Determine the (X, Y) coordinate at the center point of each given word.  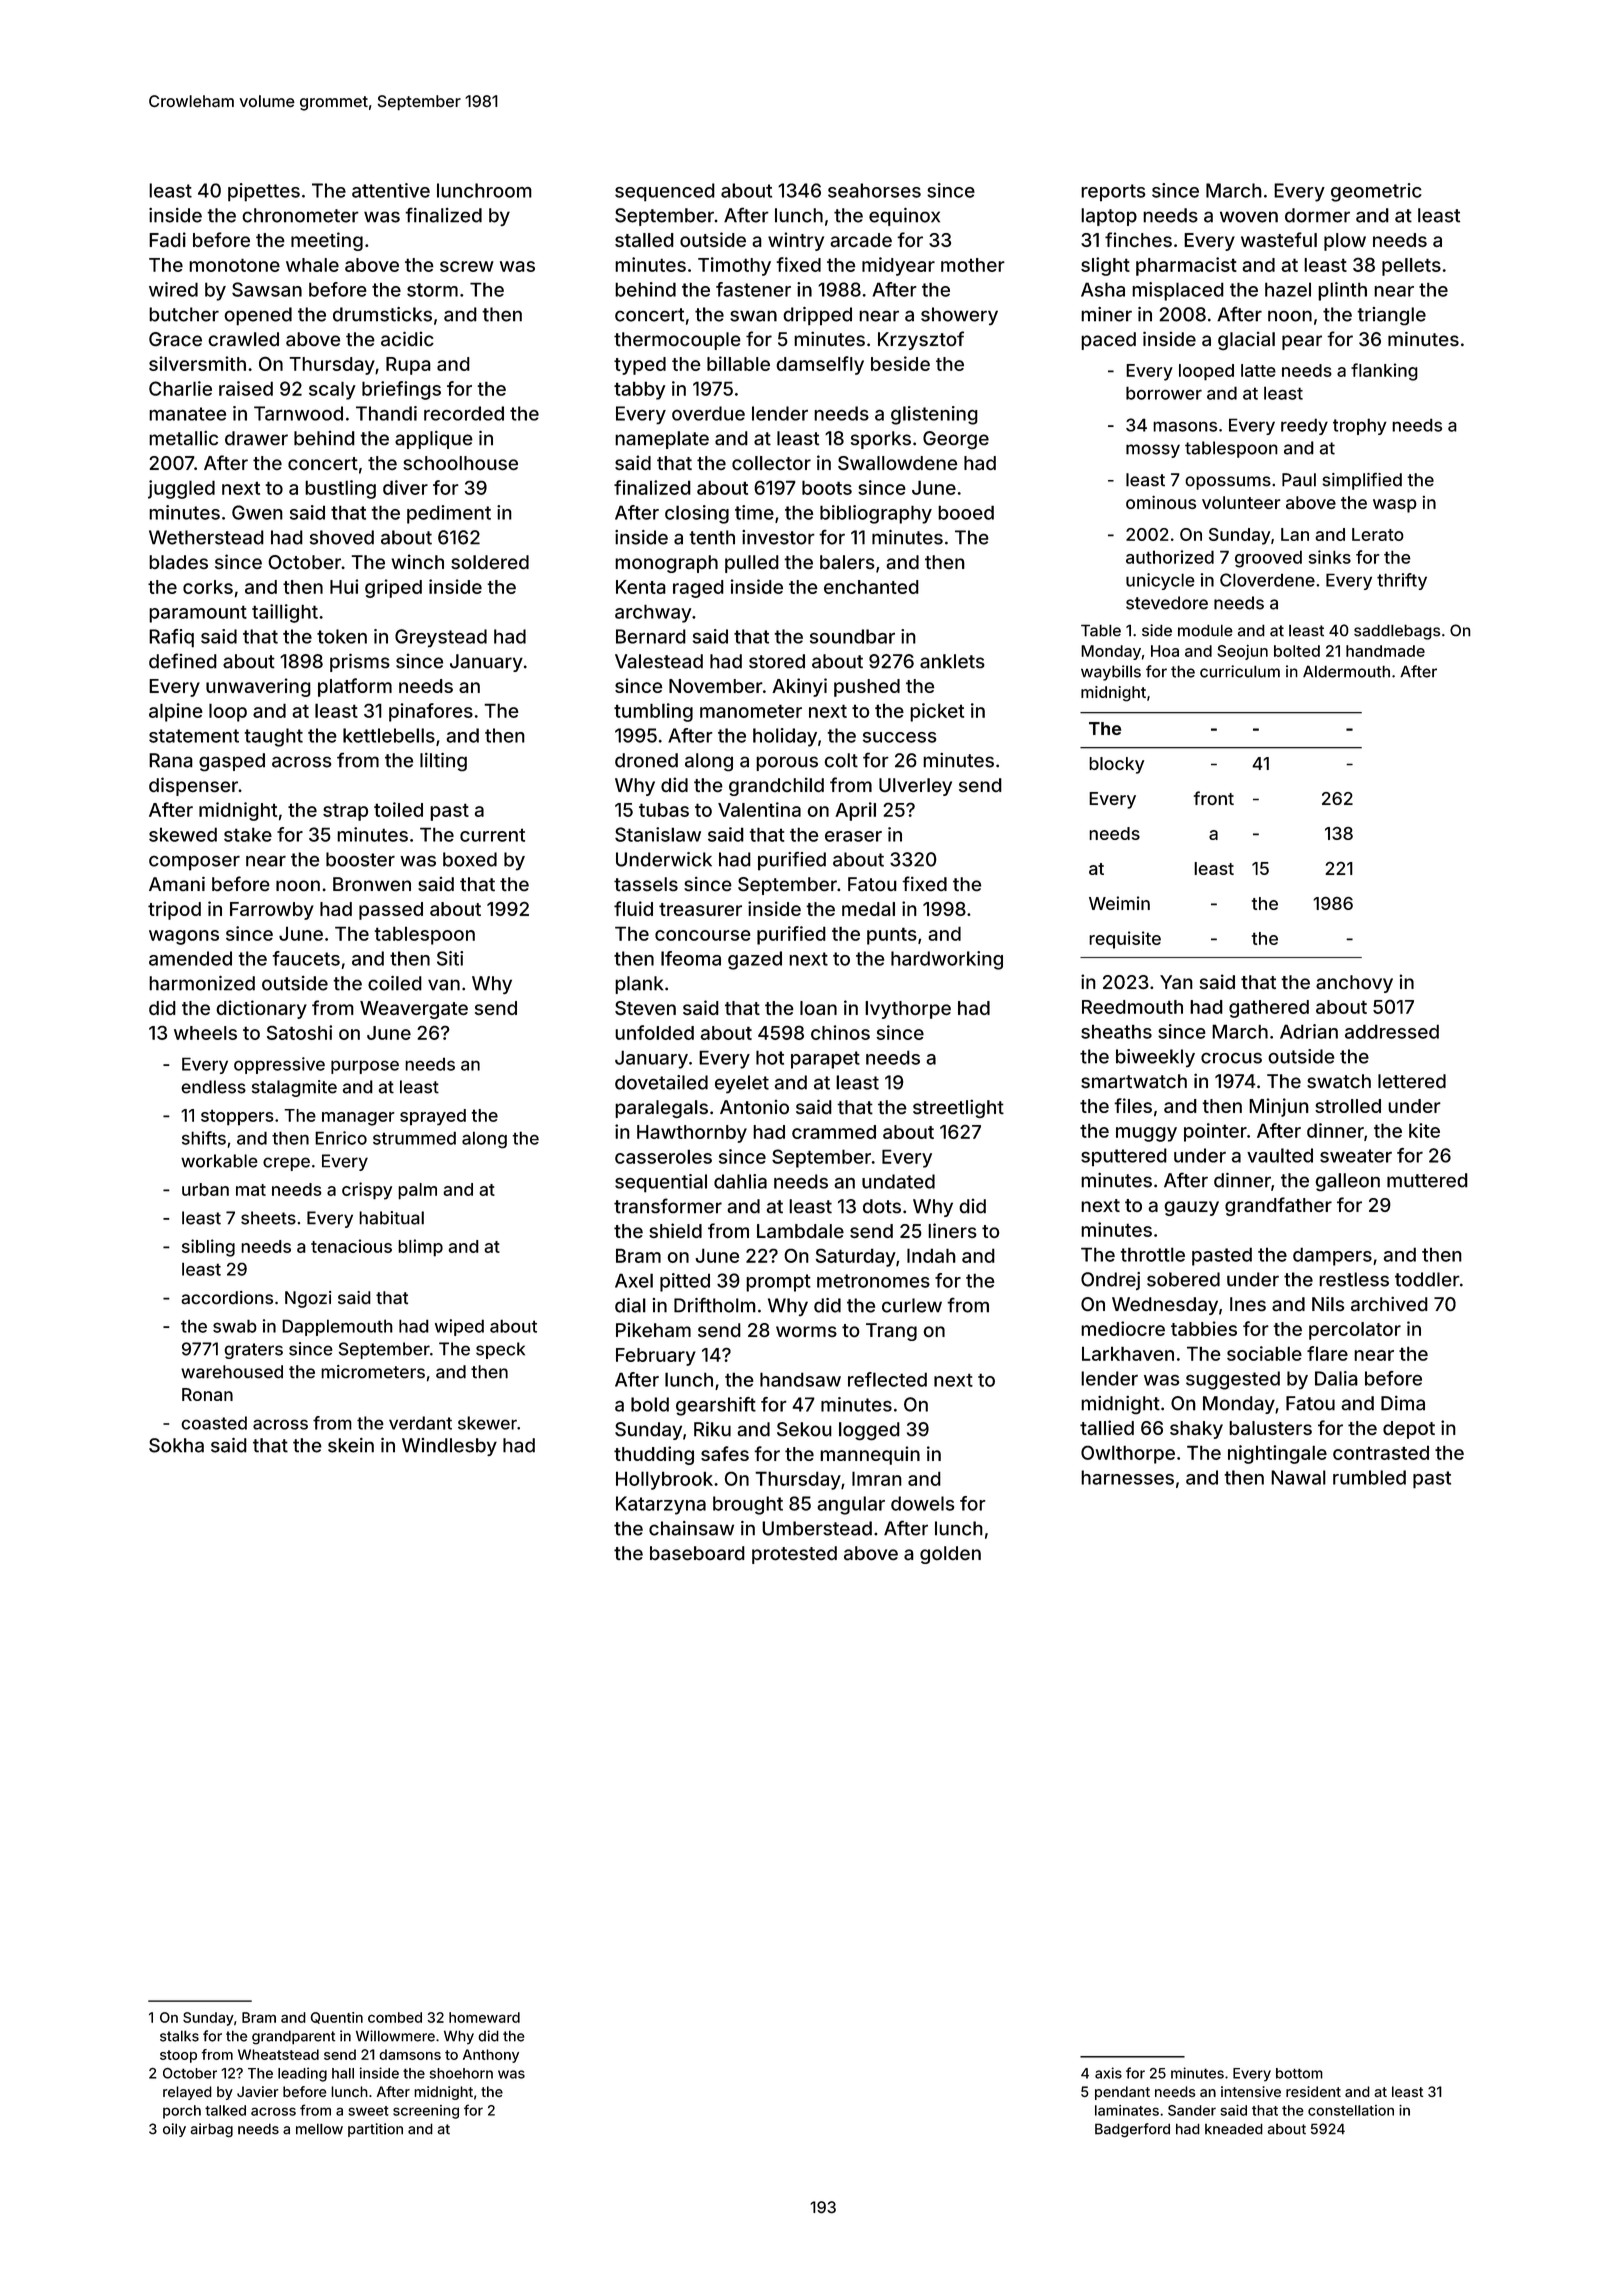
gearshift (716, 1406)
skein (351, 1445)
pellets (1411, 267)
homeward (484, 2017)
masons (1185, 426)
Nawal (1298, 1477)
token (342, 636)
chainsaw (691, 1528)
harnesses (1127, 1477)
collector (771, 463)
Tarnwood (298, 413)
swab (235, 1326)
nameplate (662, 440)
